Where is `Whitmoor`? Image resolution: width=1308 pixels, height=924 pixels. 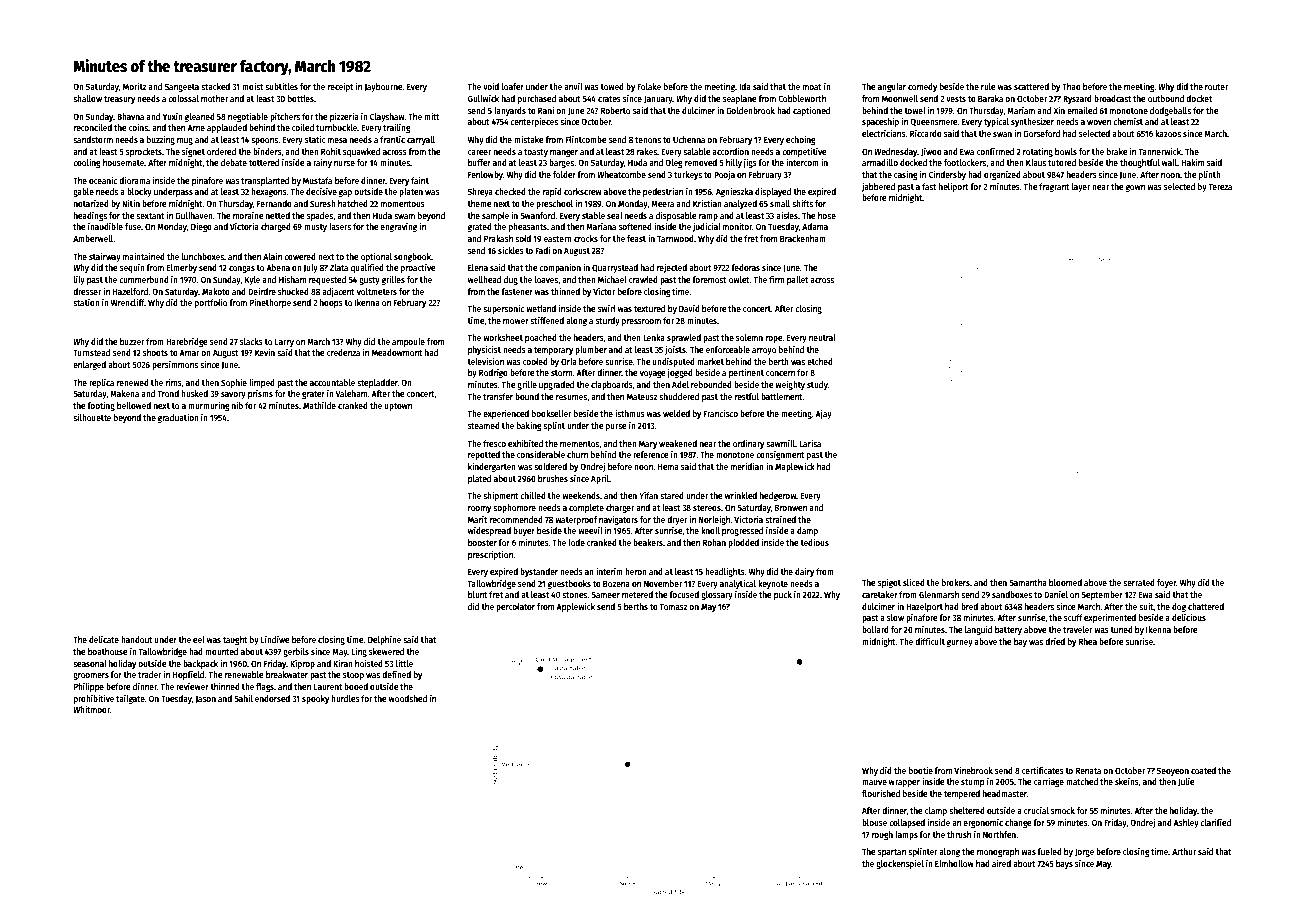 Whitmoor is located at coordinates (91, 709).
